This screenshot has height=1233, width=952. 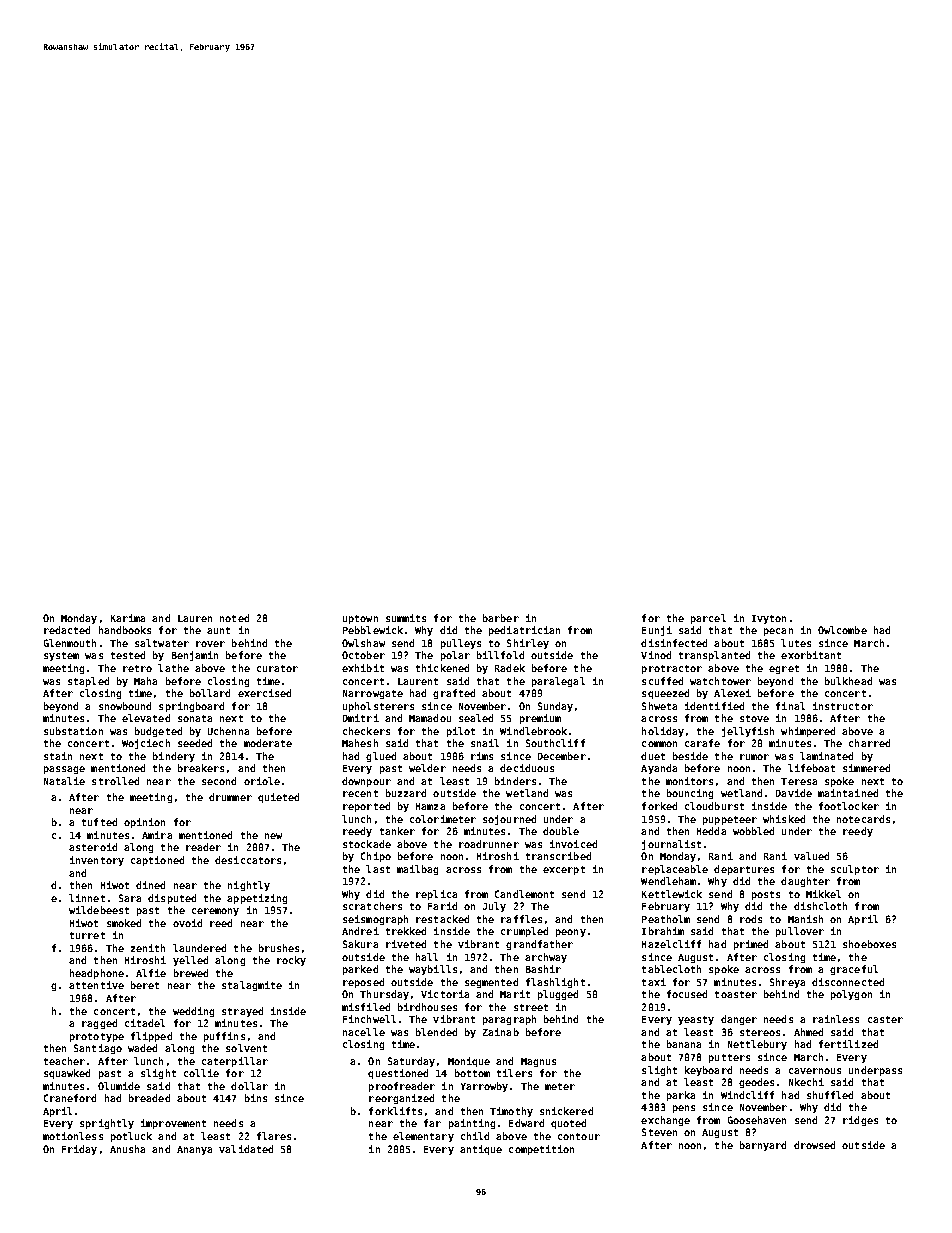 I want to click on Alexei, so click(x=732, y=693).
